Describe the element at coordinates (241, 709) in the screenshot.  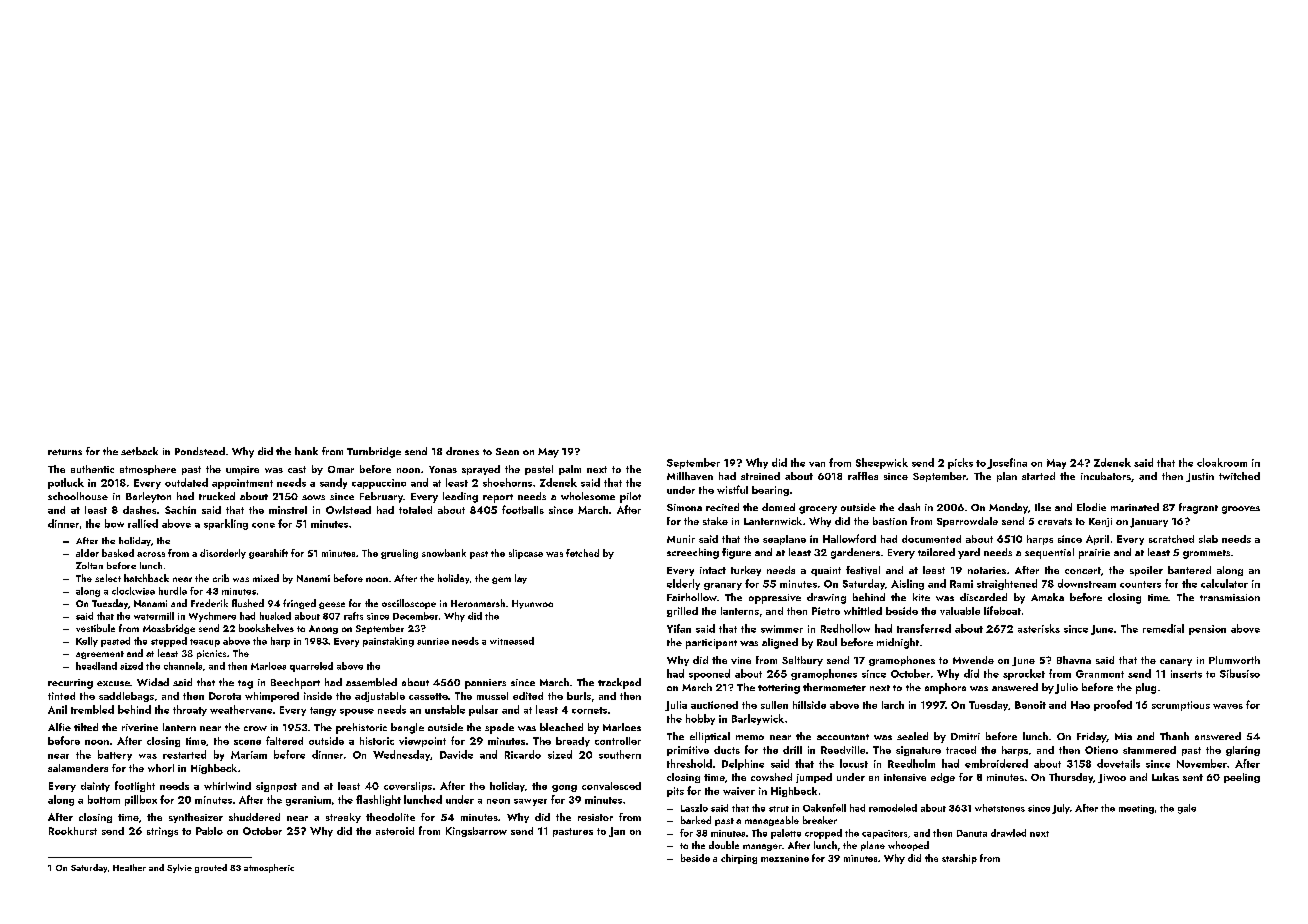
I see `weathervane` at that location.
